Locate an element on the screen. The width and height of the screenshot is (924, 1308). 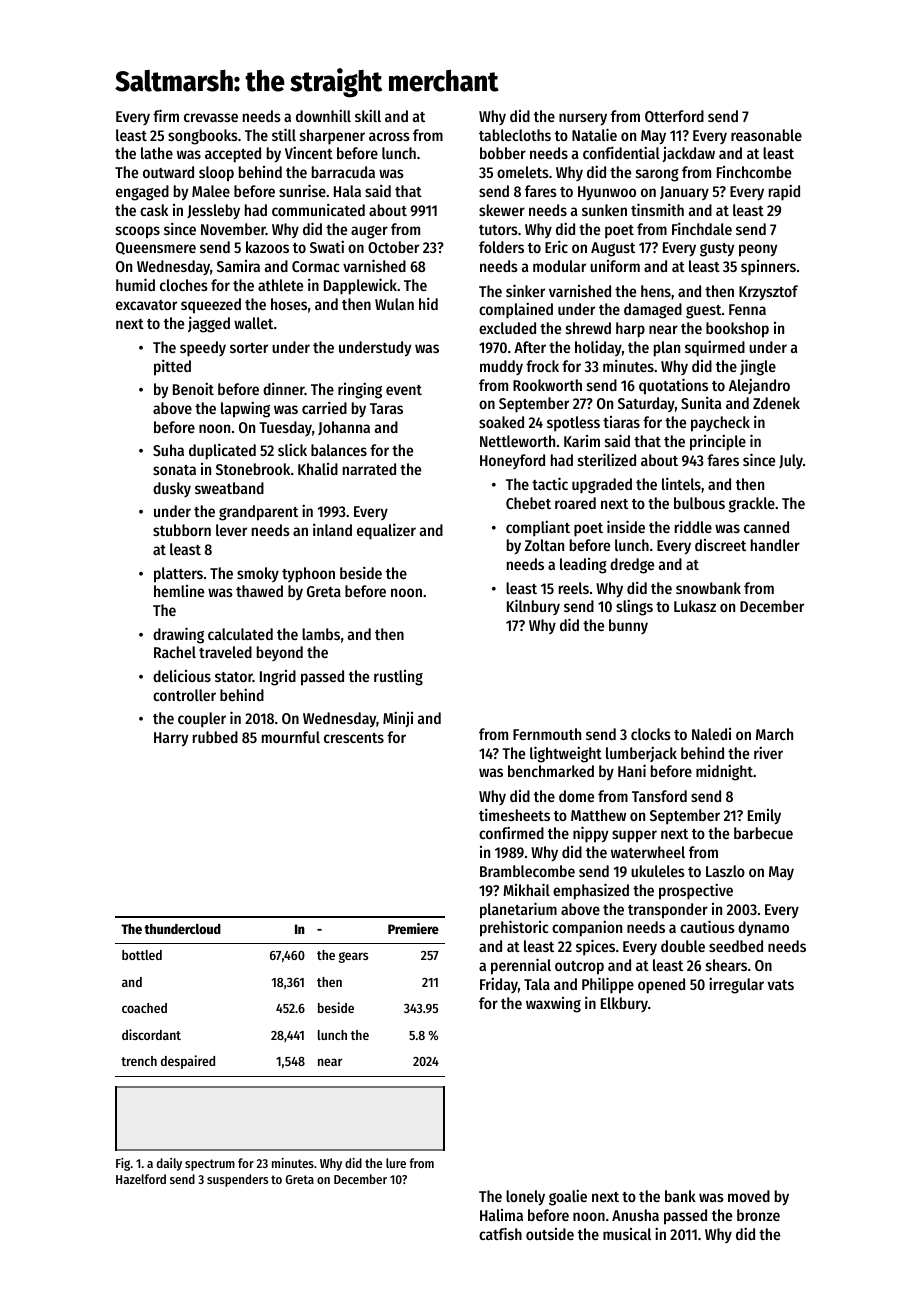
discreet is located at coordinates (720, 545).
